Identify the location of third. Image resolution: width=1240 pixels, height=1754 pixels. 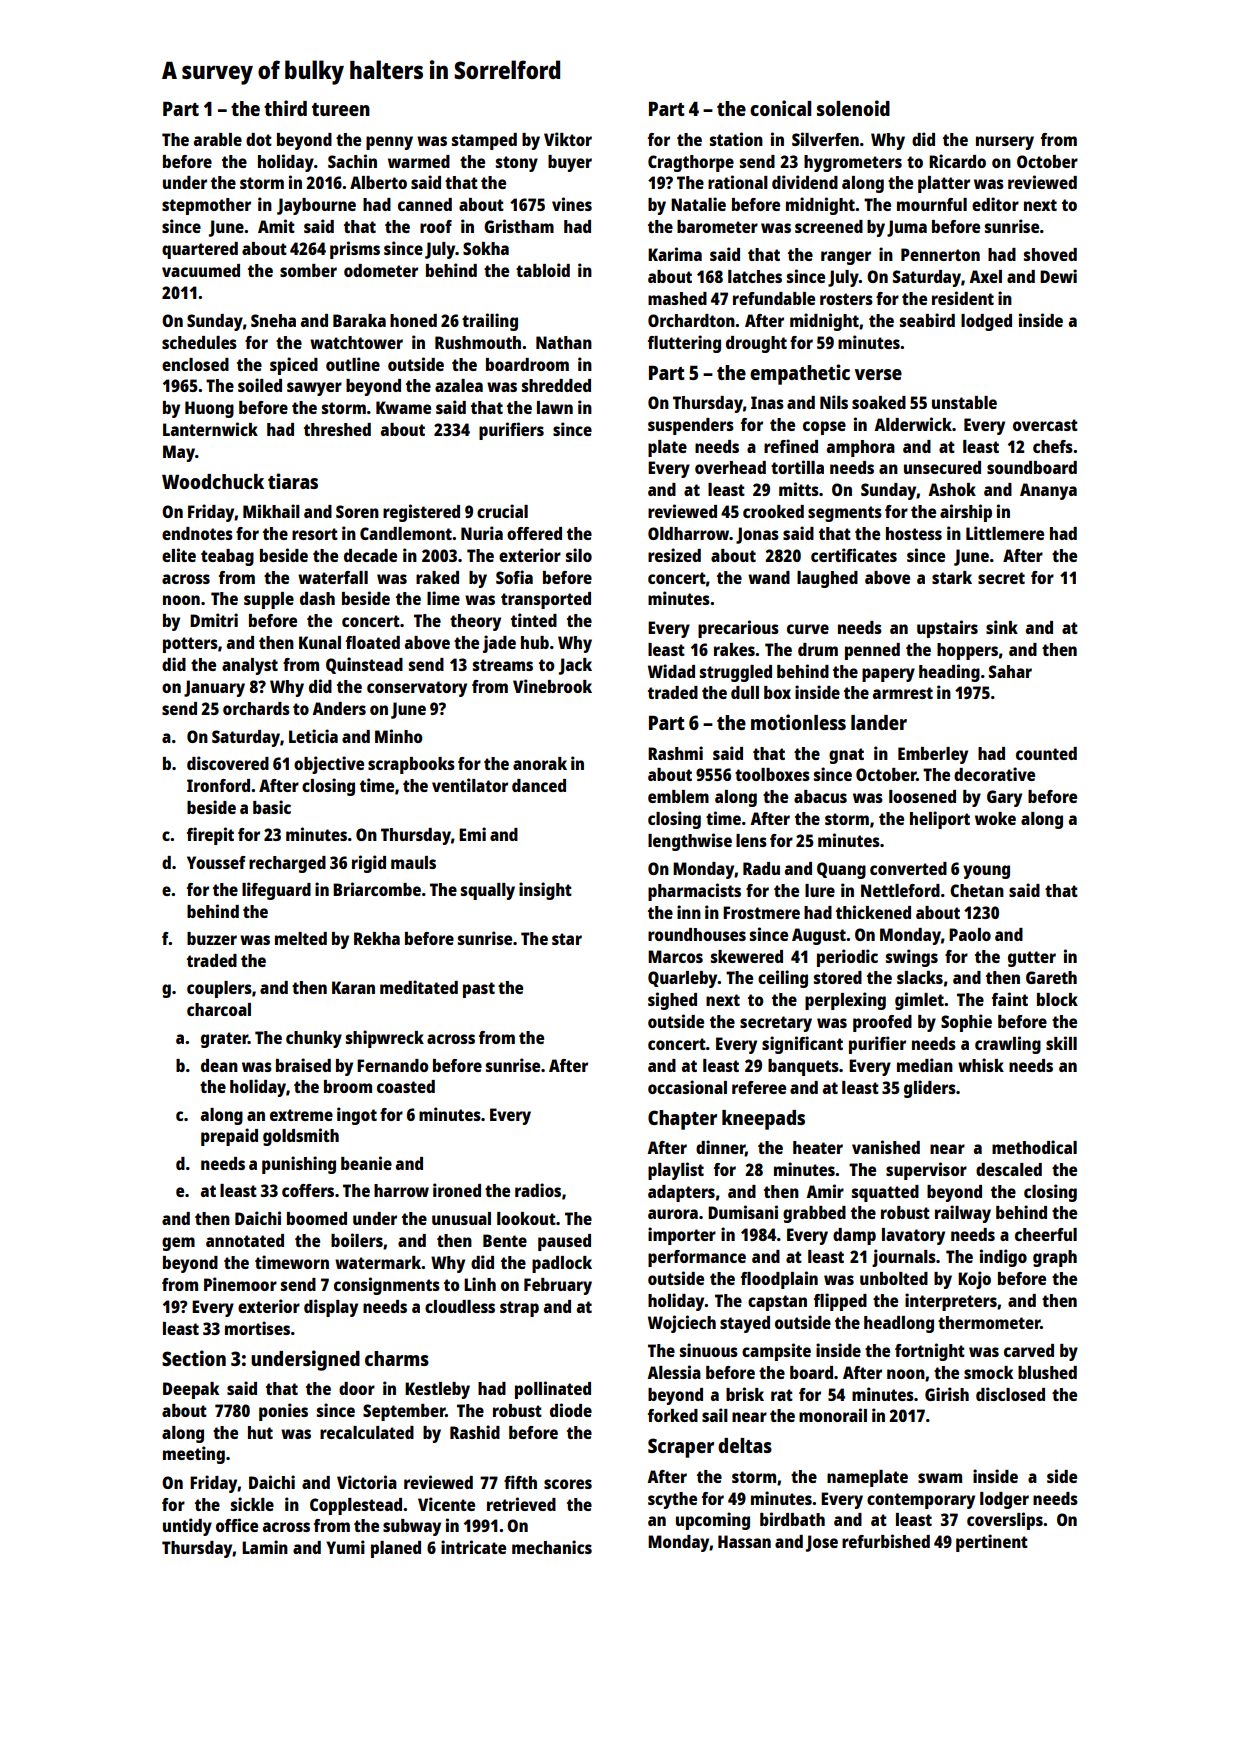
(285, 108).
